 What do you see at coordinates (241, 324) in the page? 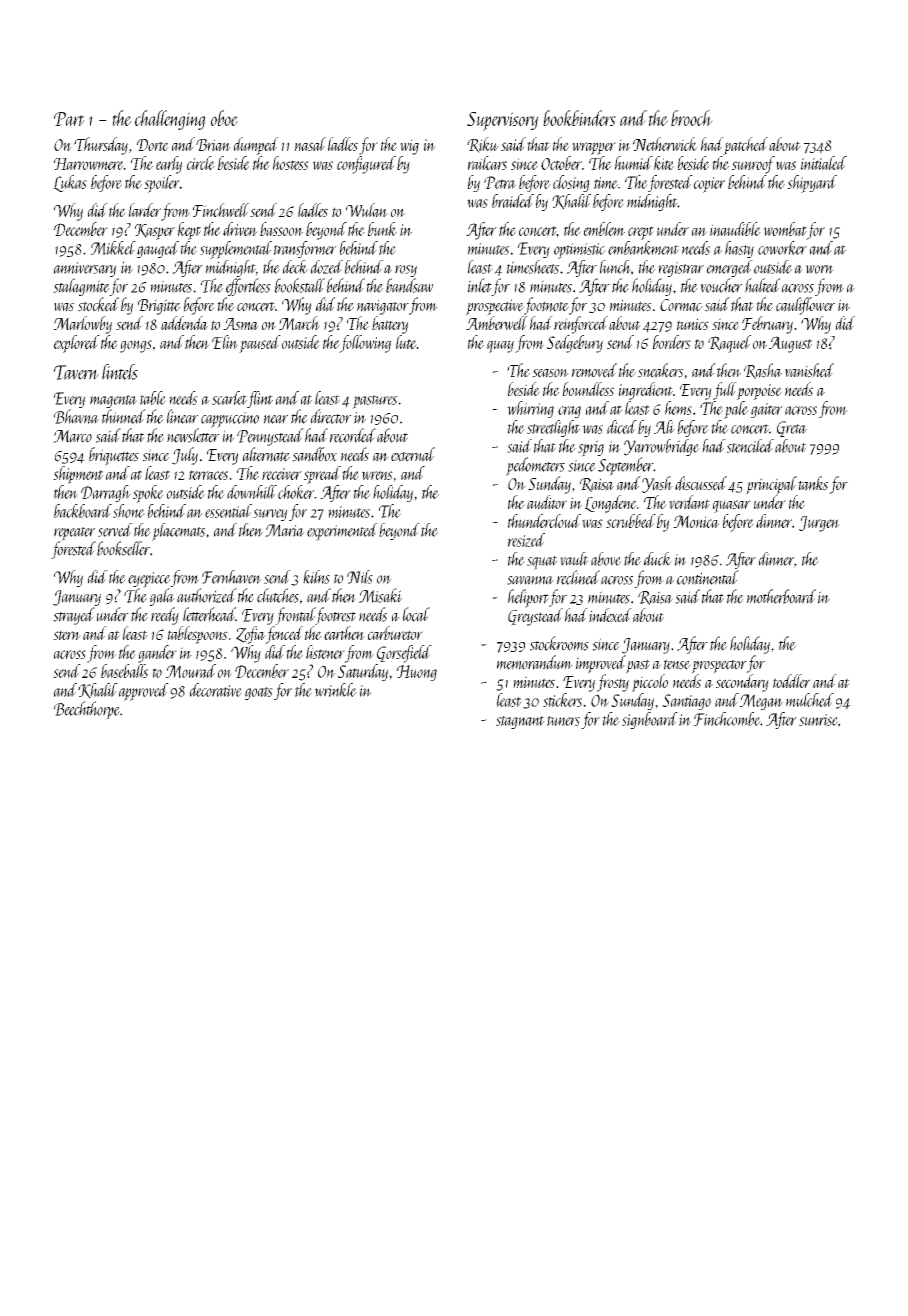
I see `Asma` at bounding box center [241, 324].
